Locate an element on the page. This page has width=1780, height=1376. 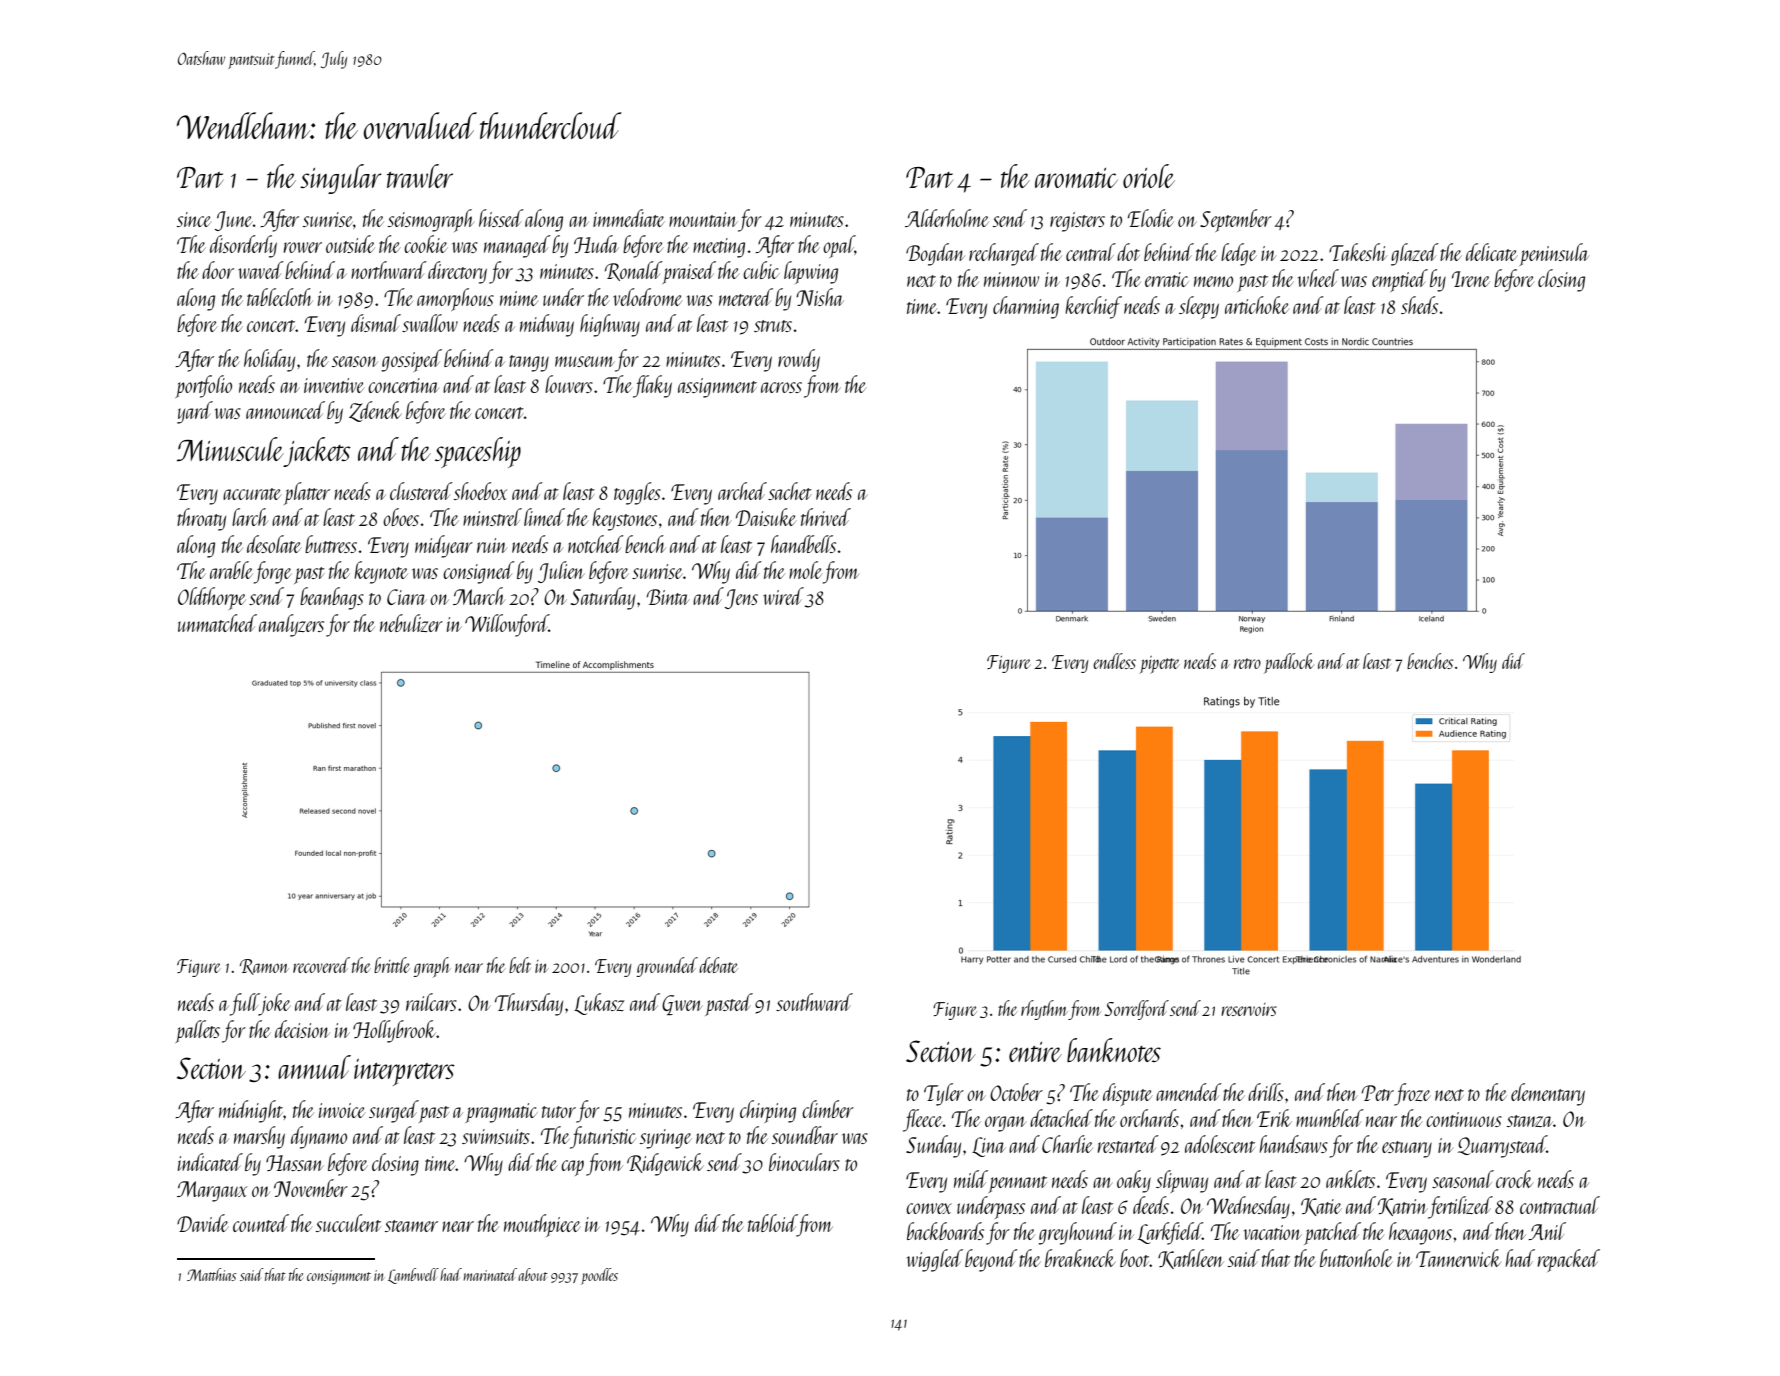
sachet is located at coordinates (790, 491).
